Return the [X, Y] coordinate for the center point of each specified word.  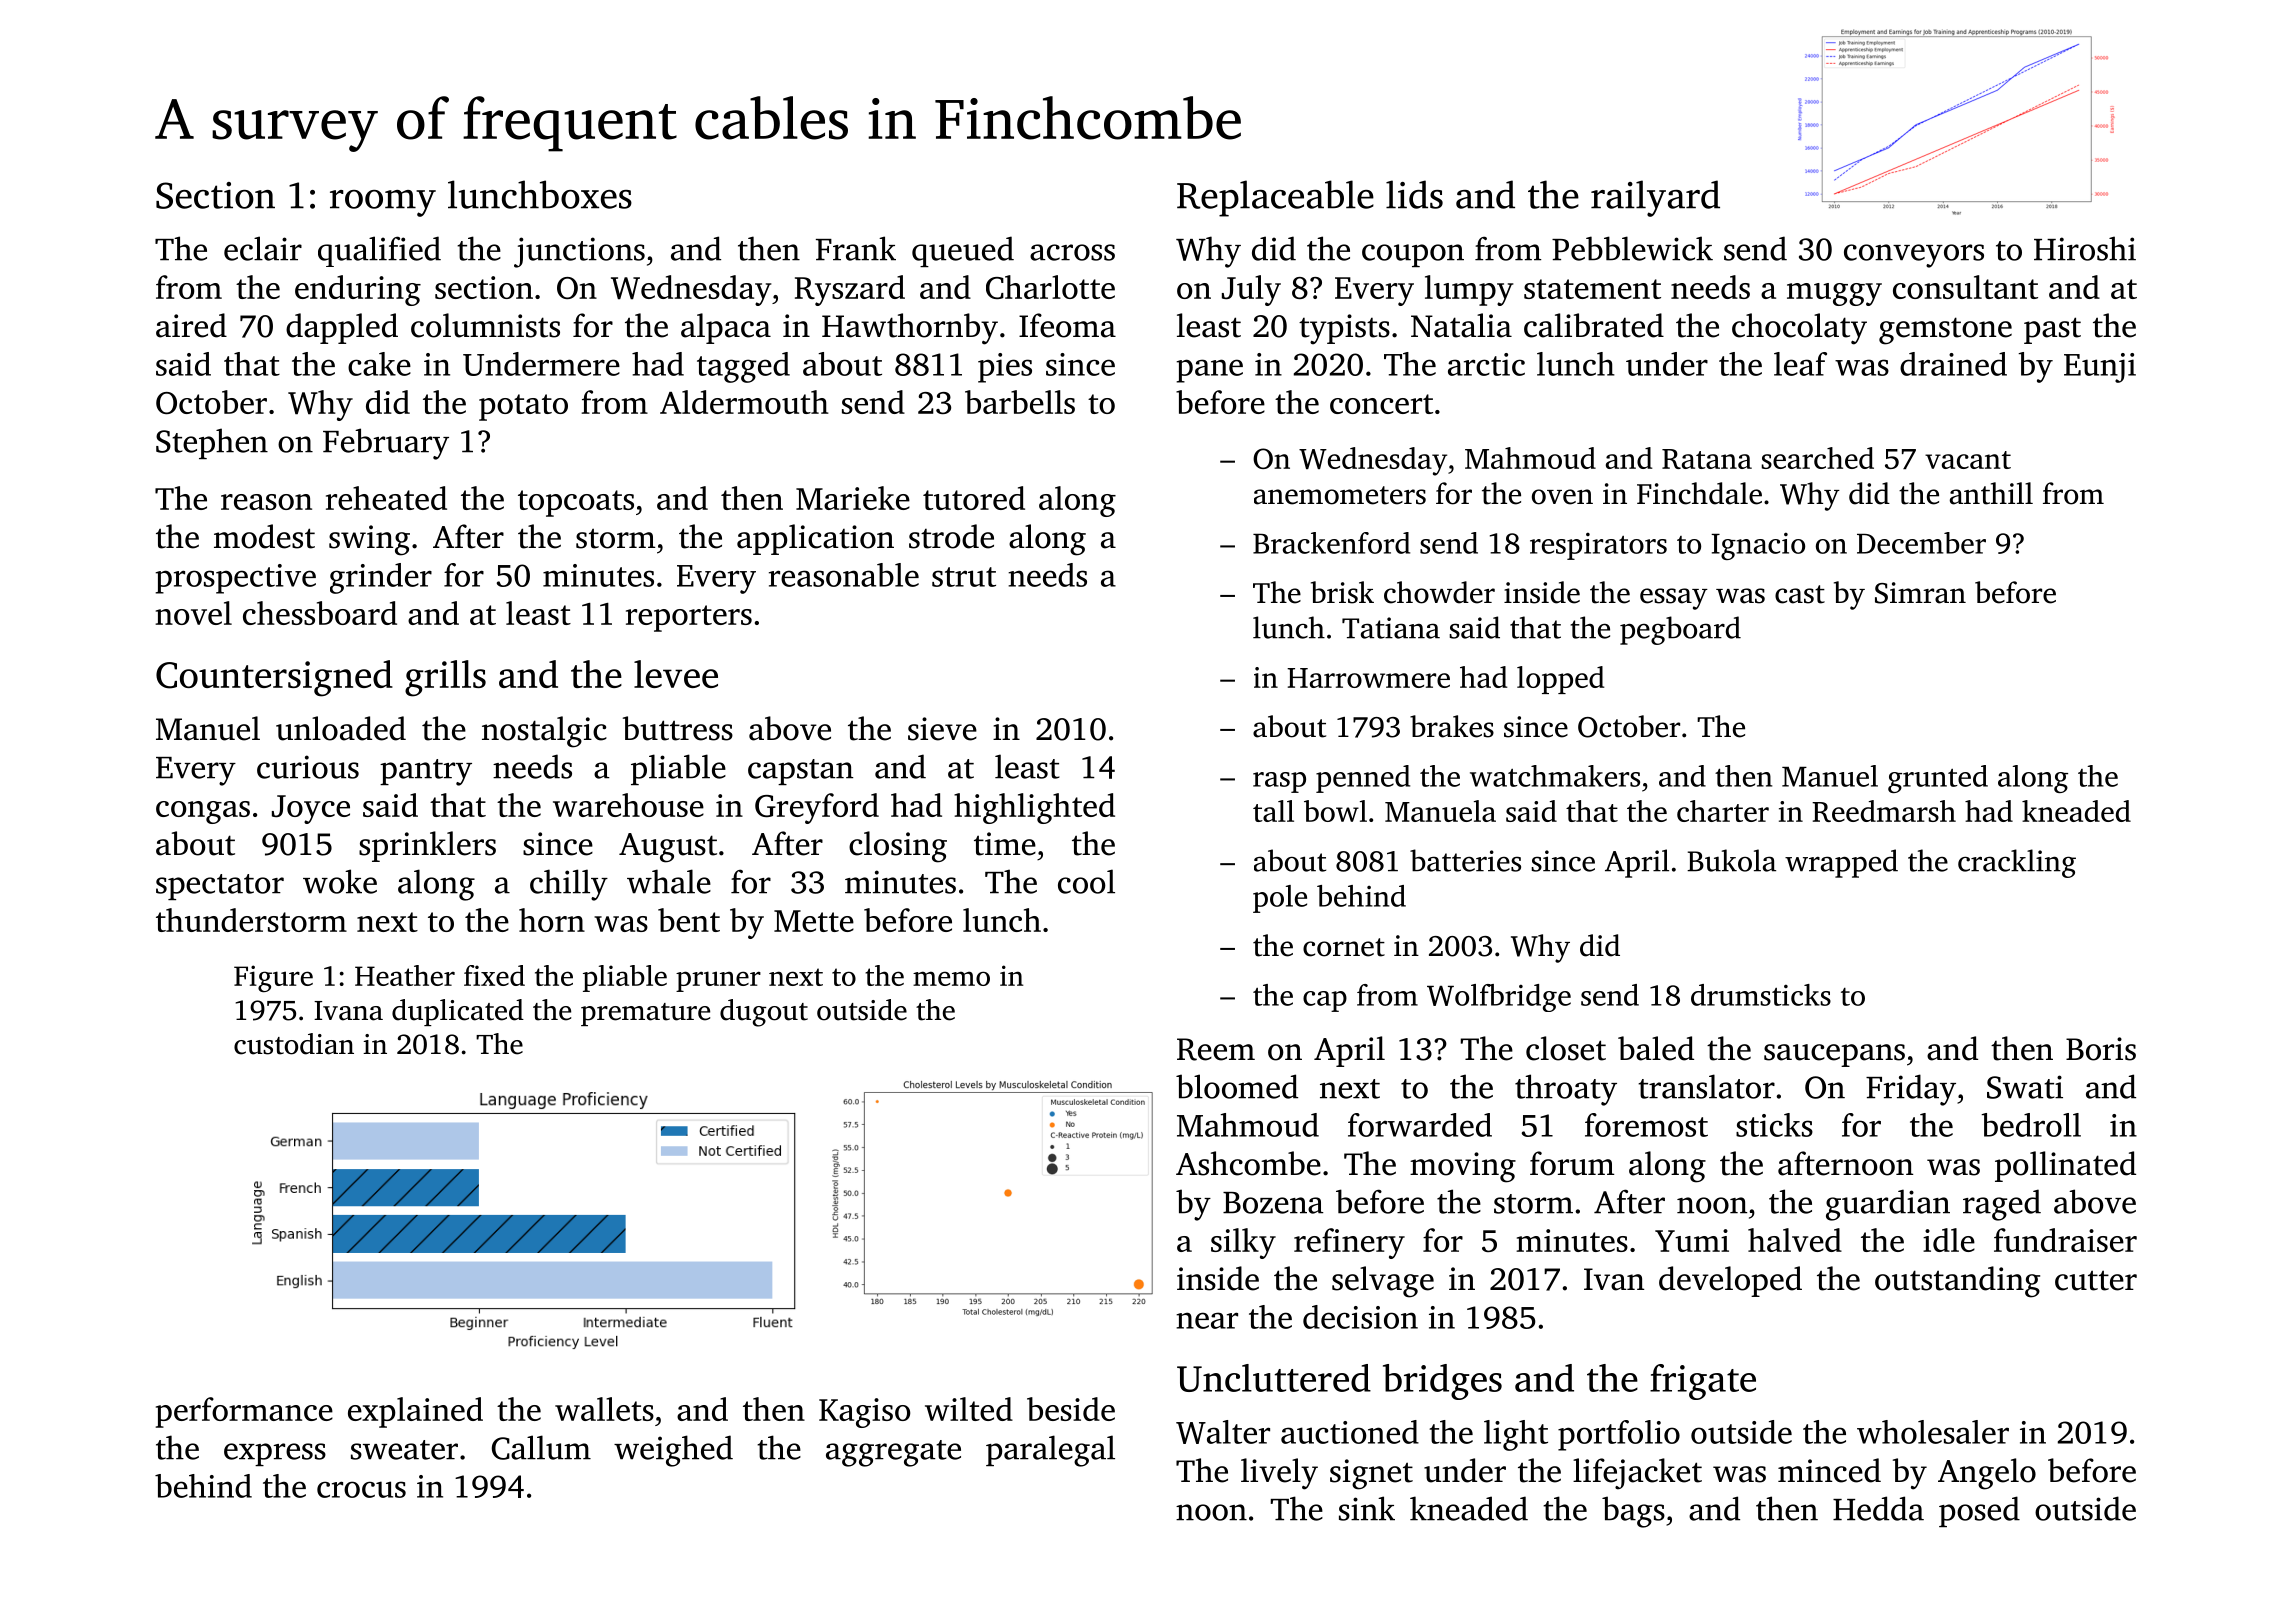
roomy [383, 203]
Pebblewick [1632, 248]
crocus [361, 1489]
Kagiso [864, 1413]
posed [1979, 1511]
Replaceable [1275, 198]
